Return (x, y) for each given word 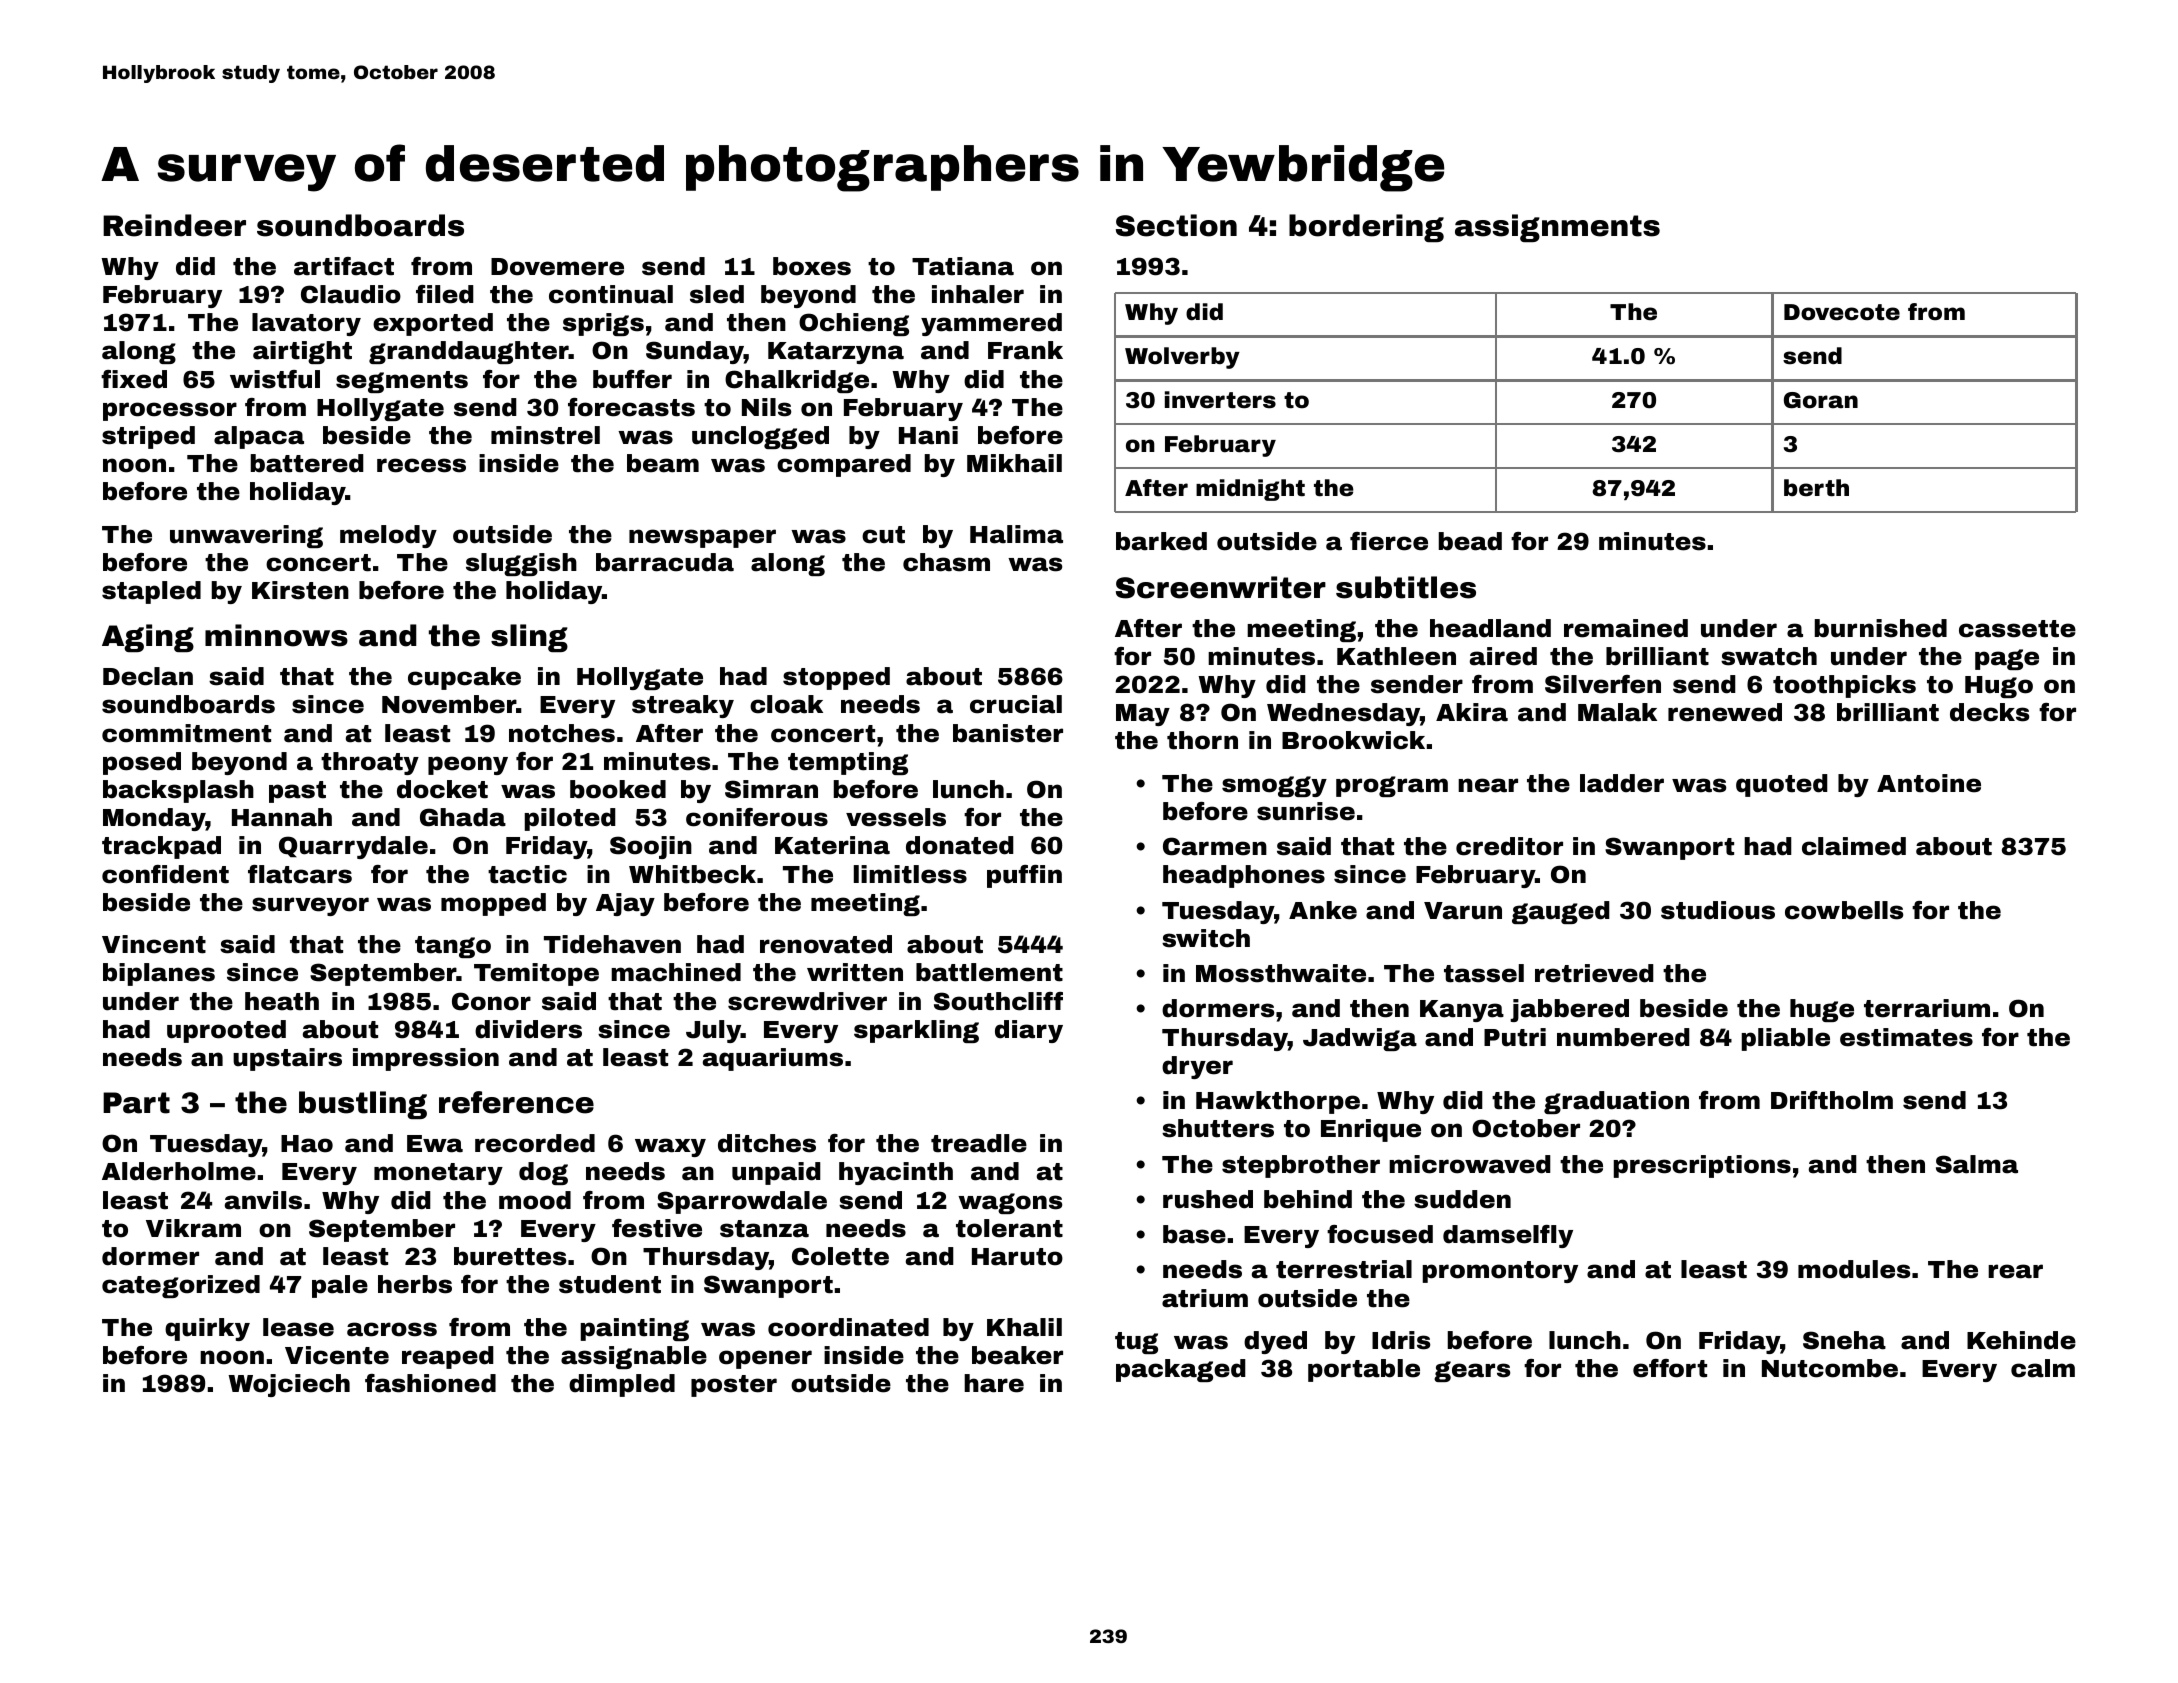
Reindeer (174, 225)
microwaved (1470, 1164)
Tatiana (963, 266)
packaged (1181, 1370)
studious (1718, 910)
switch (1206, 938)
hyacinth (896, 1173)
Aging (148, 638)
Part (136, 1103)
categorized (181, 1286)
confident (165, 874)
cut (883, 535)
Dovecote (1842, 312)
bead (1470, 541)
